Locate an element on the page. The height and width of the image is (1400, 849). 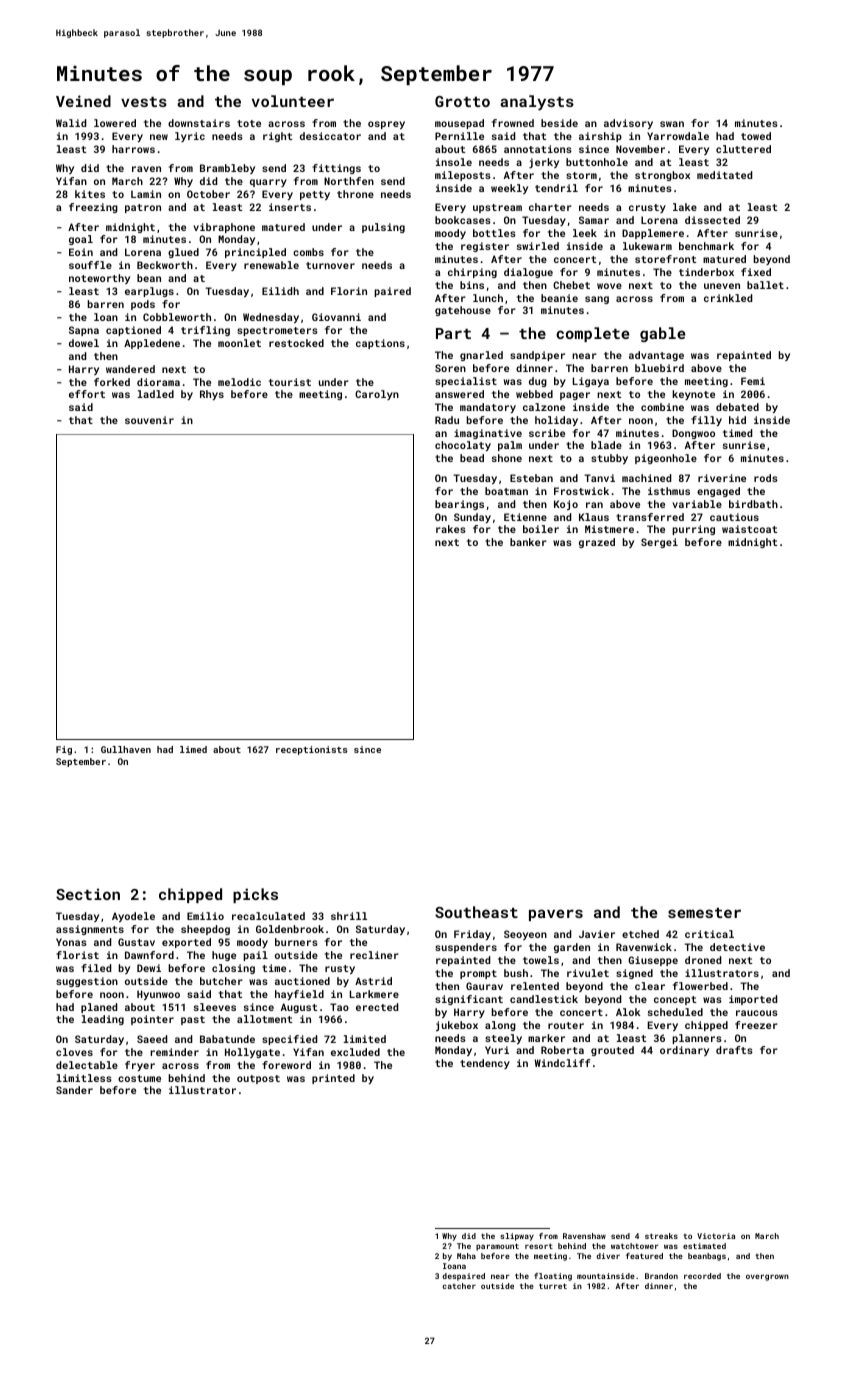
shrill is located at coordinates (349, 916).
